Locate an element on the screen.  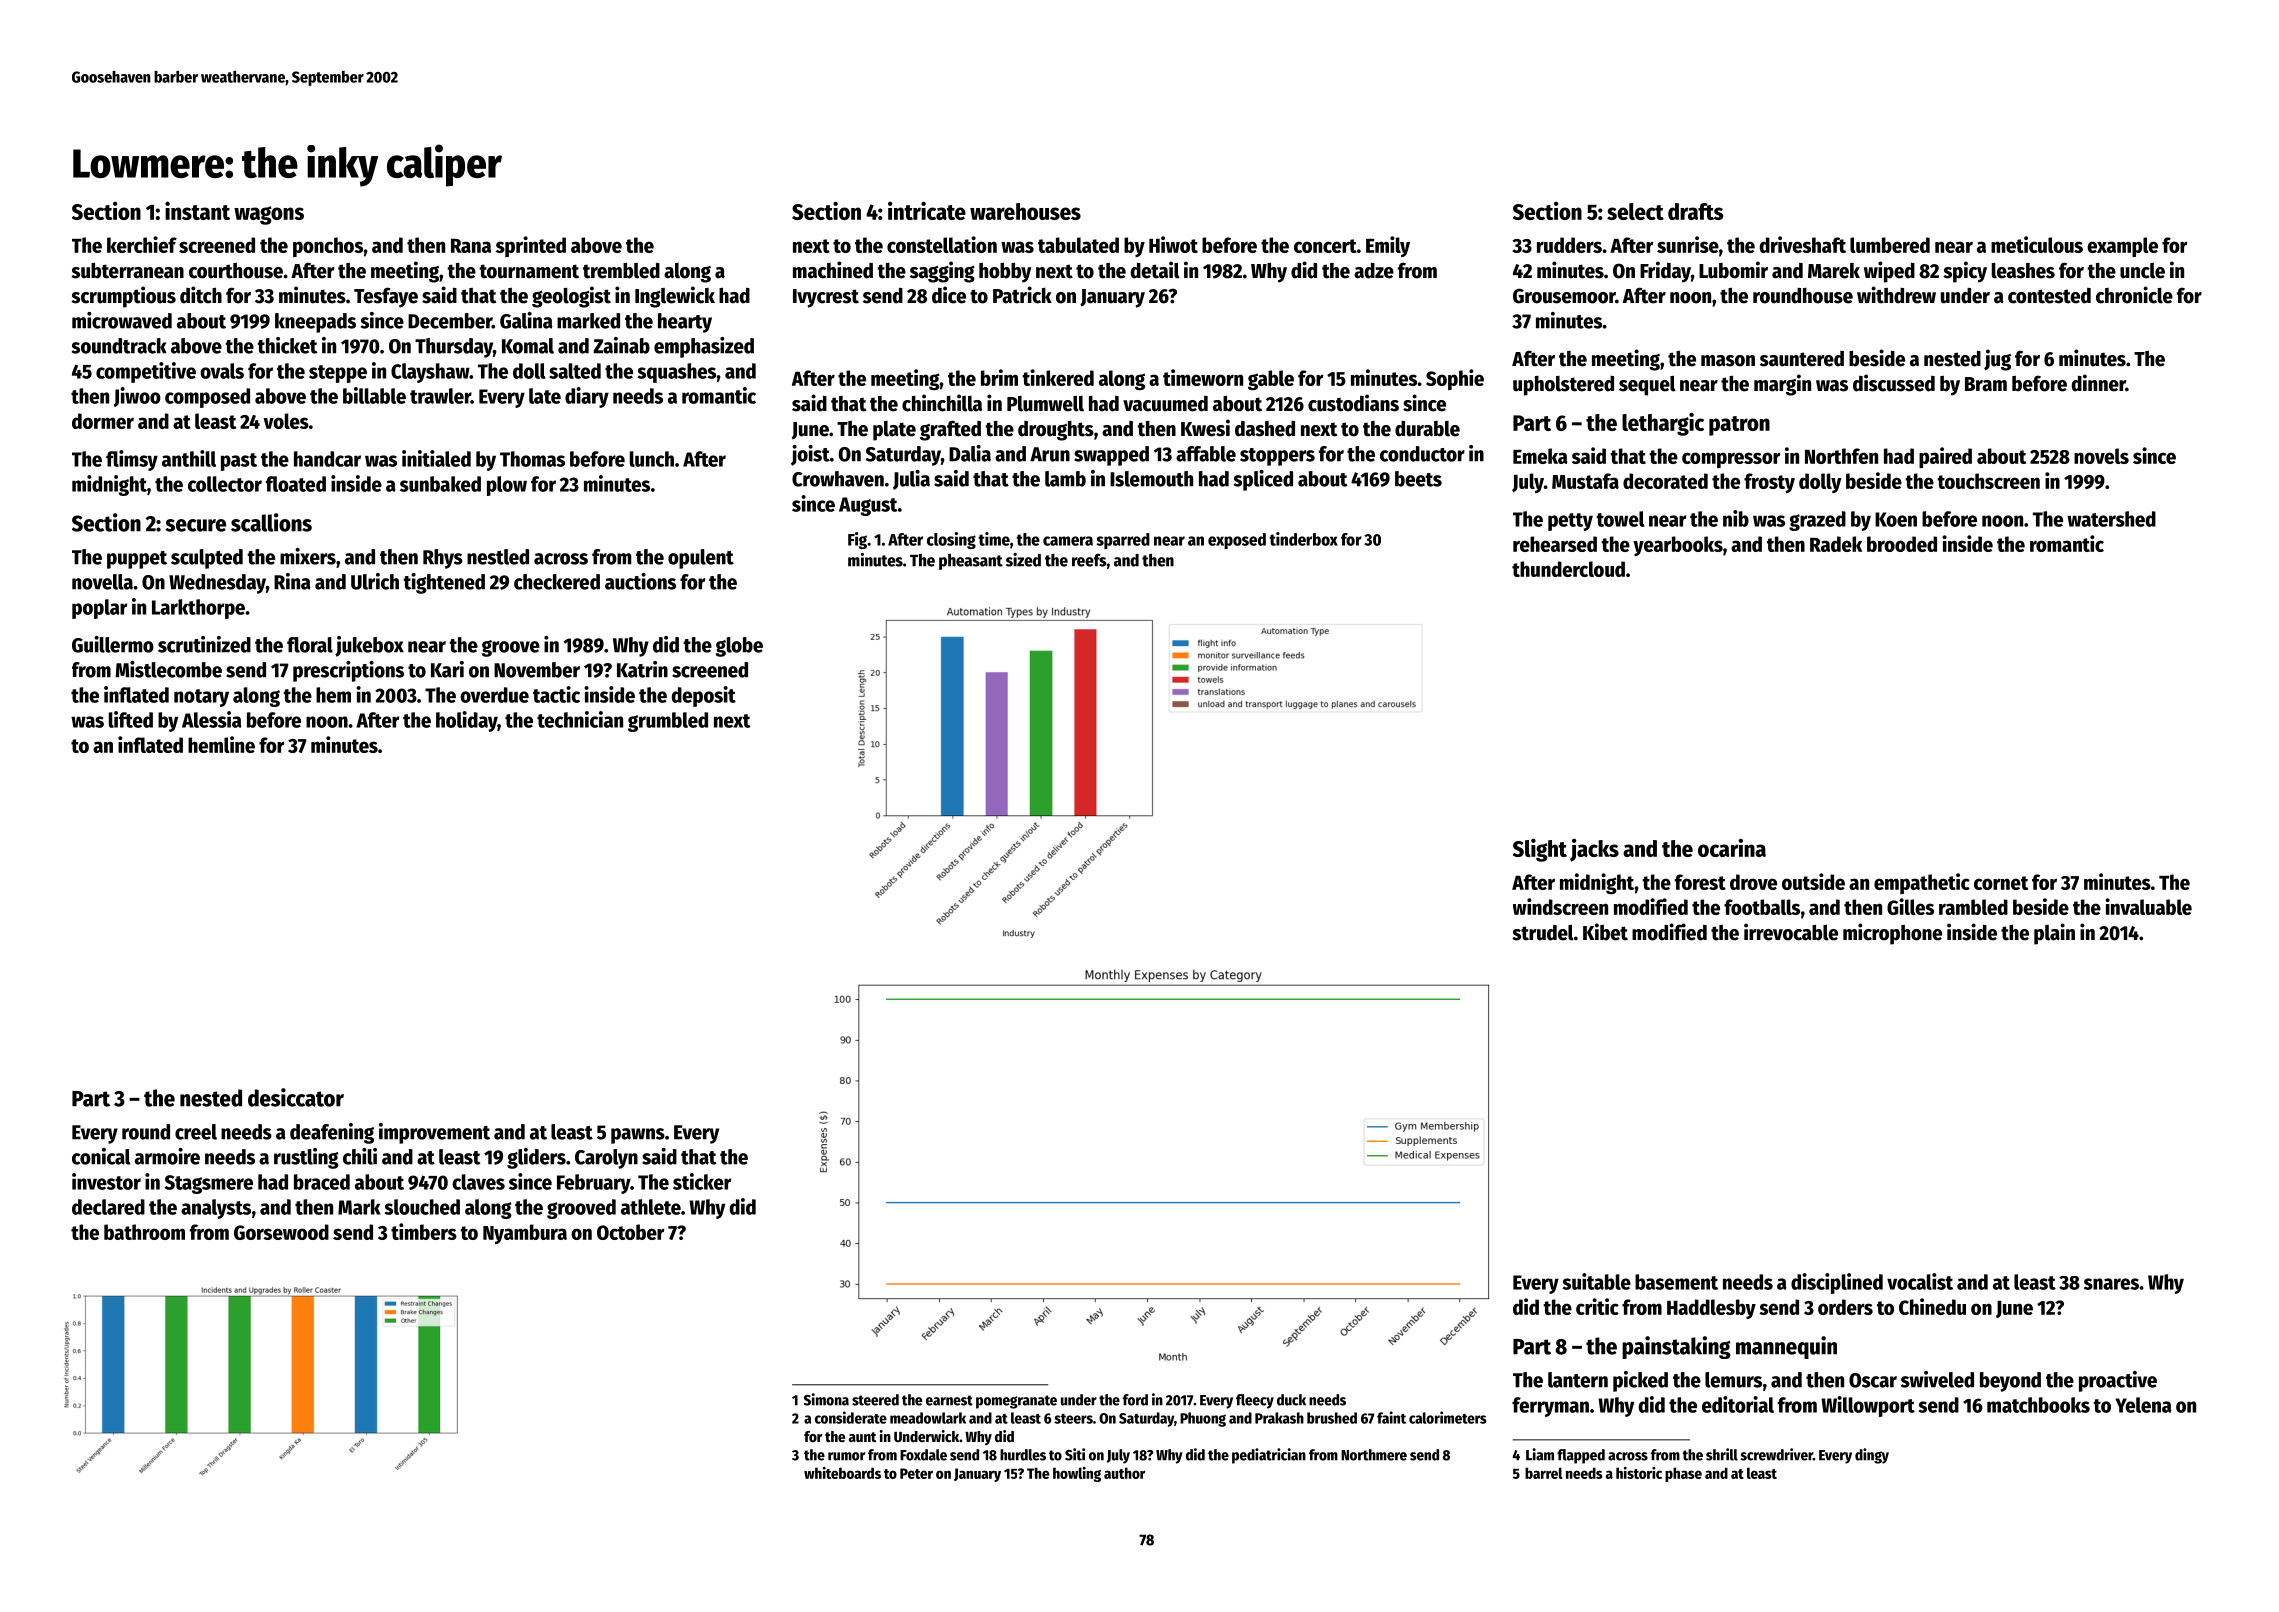
empathetic is located at coordinates (1922, 883).
